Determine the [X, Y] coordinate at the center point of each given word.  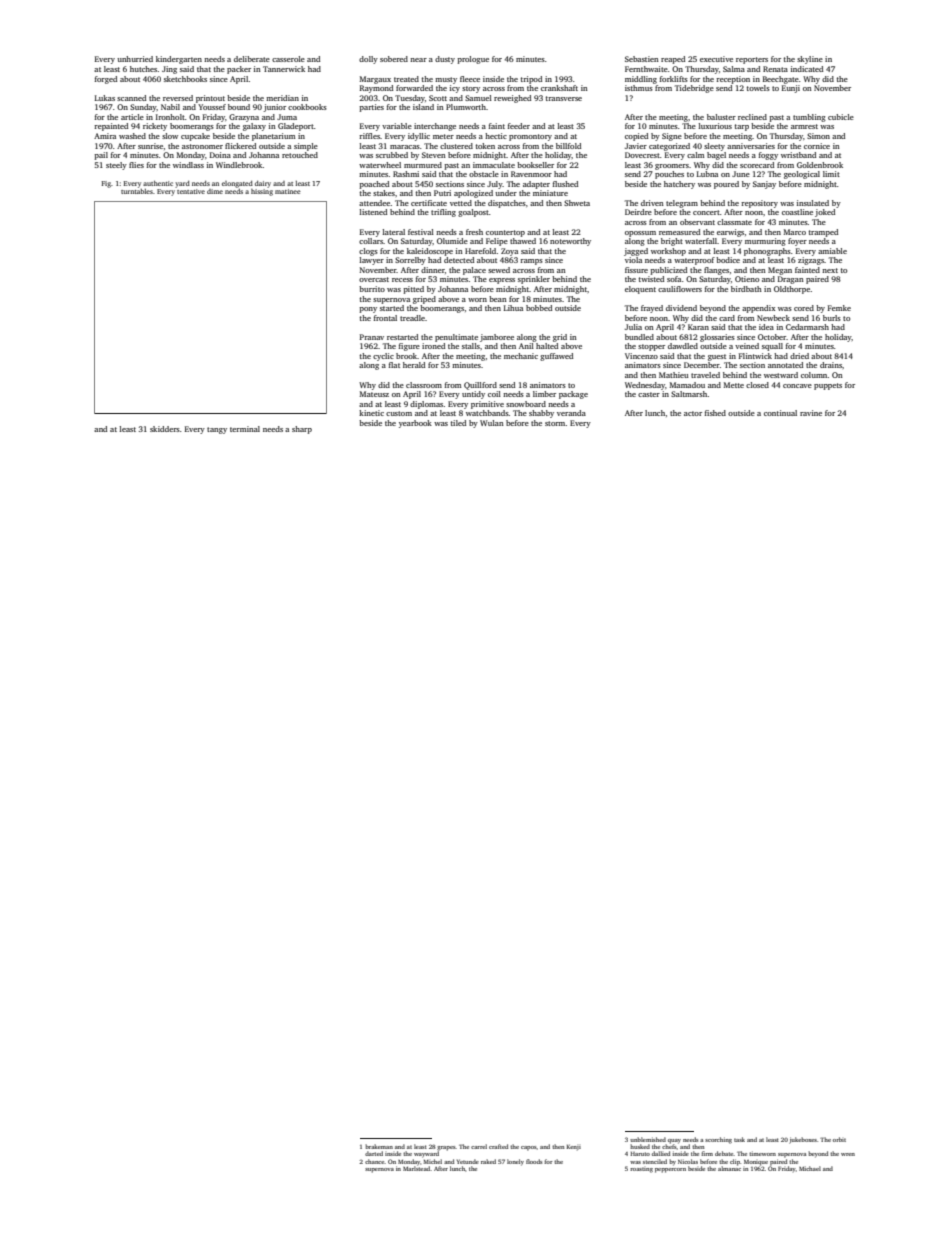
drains [831, 365]
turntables [137, 191]
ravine [811, 413]
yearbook [415, 424]
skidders [165, 429]
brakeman [379, 1146]
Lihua [513, 308]
